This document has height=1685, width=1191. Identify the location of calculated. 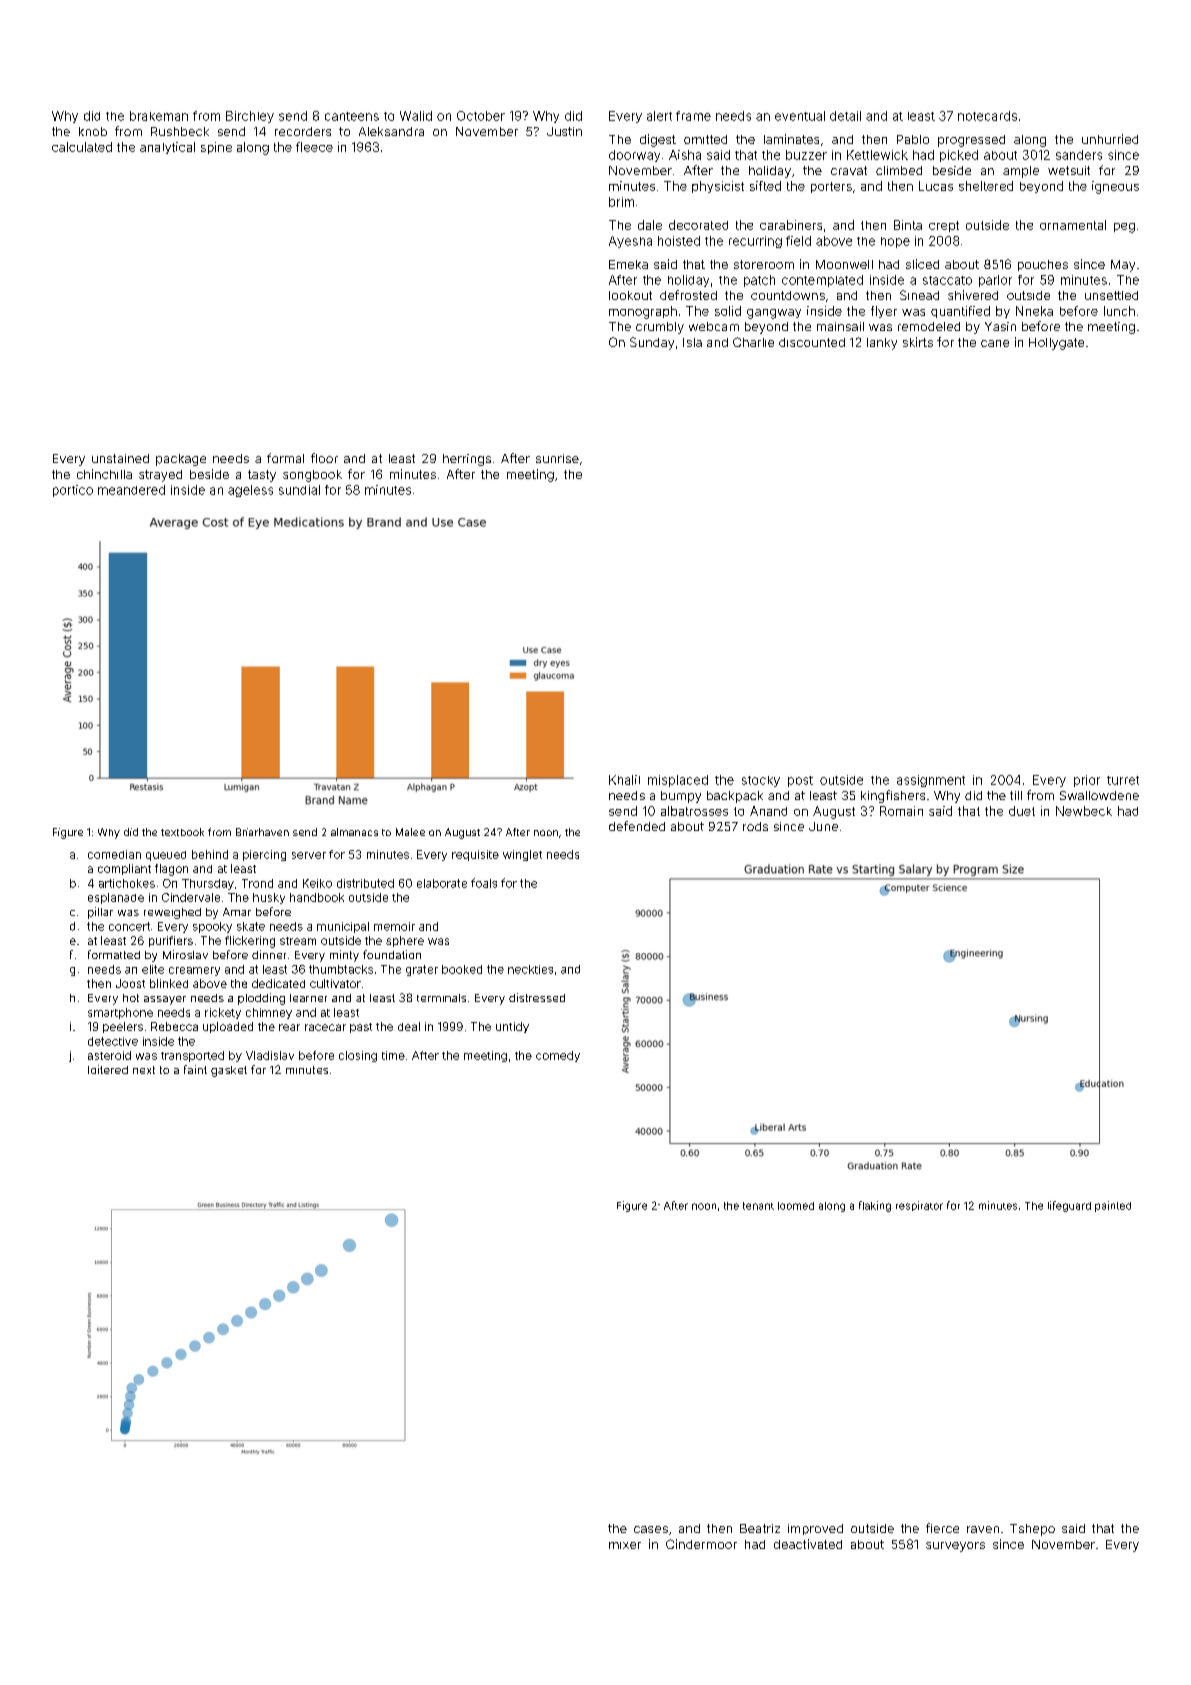
(82, 147).
